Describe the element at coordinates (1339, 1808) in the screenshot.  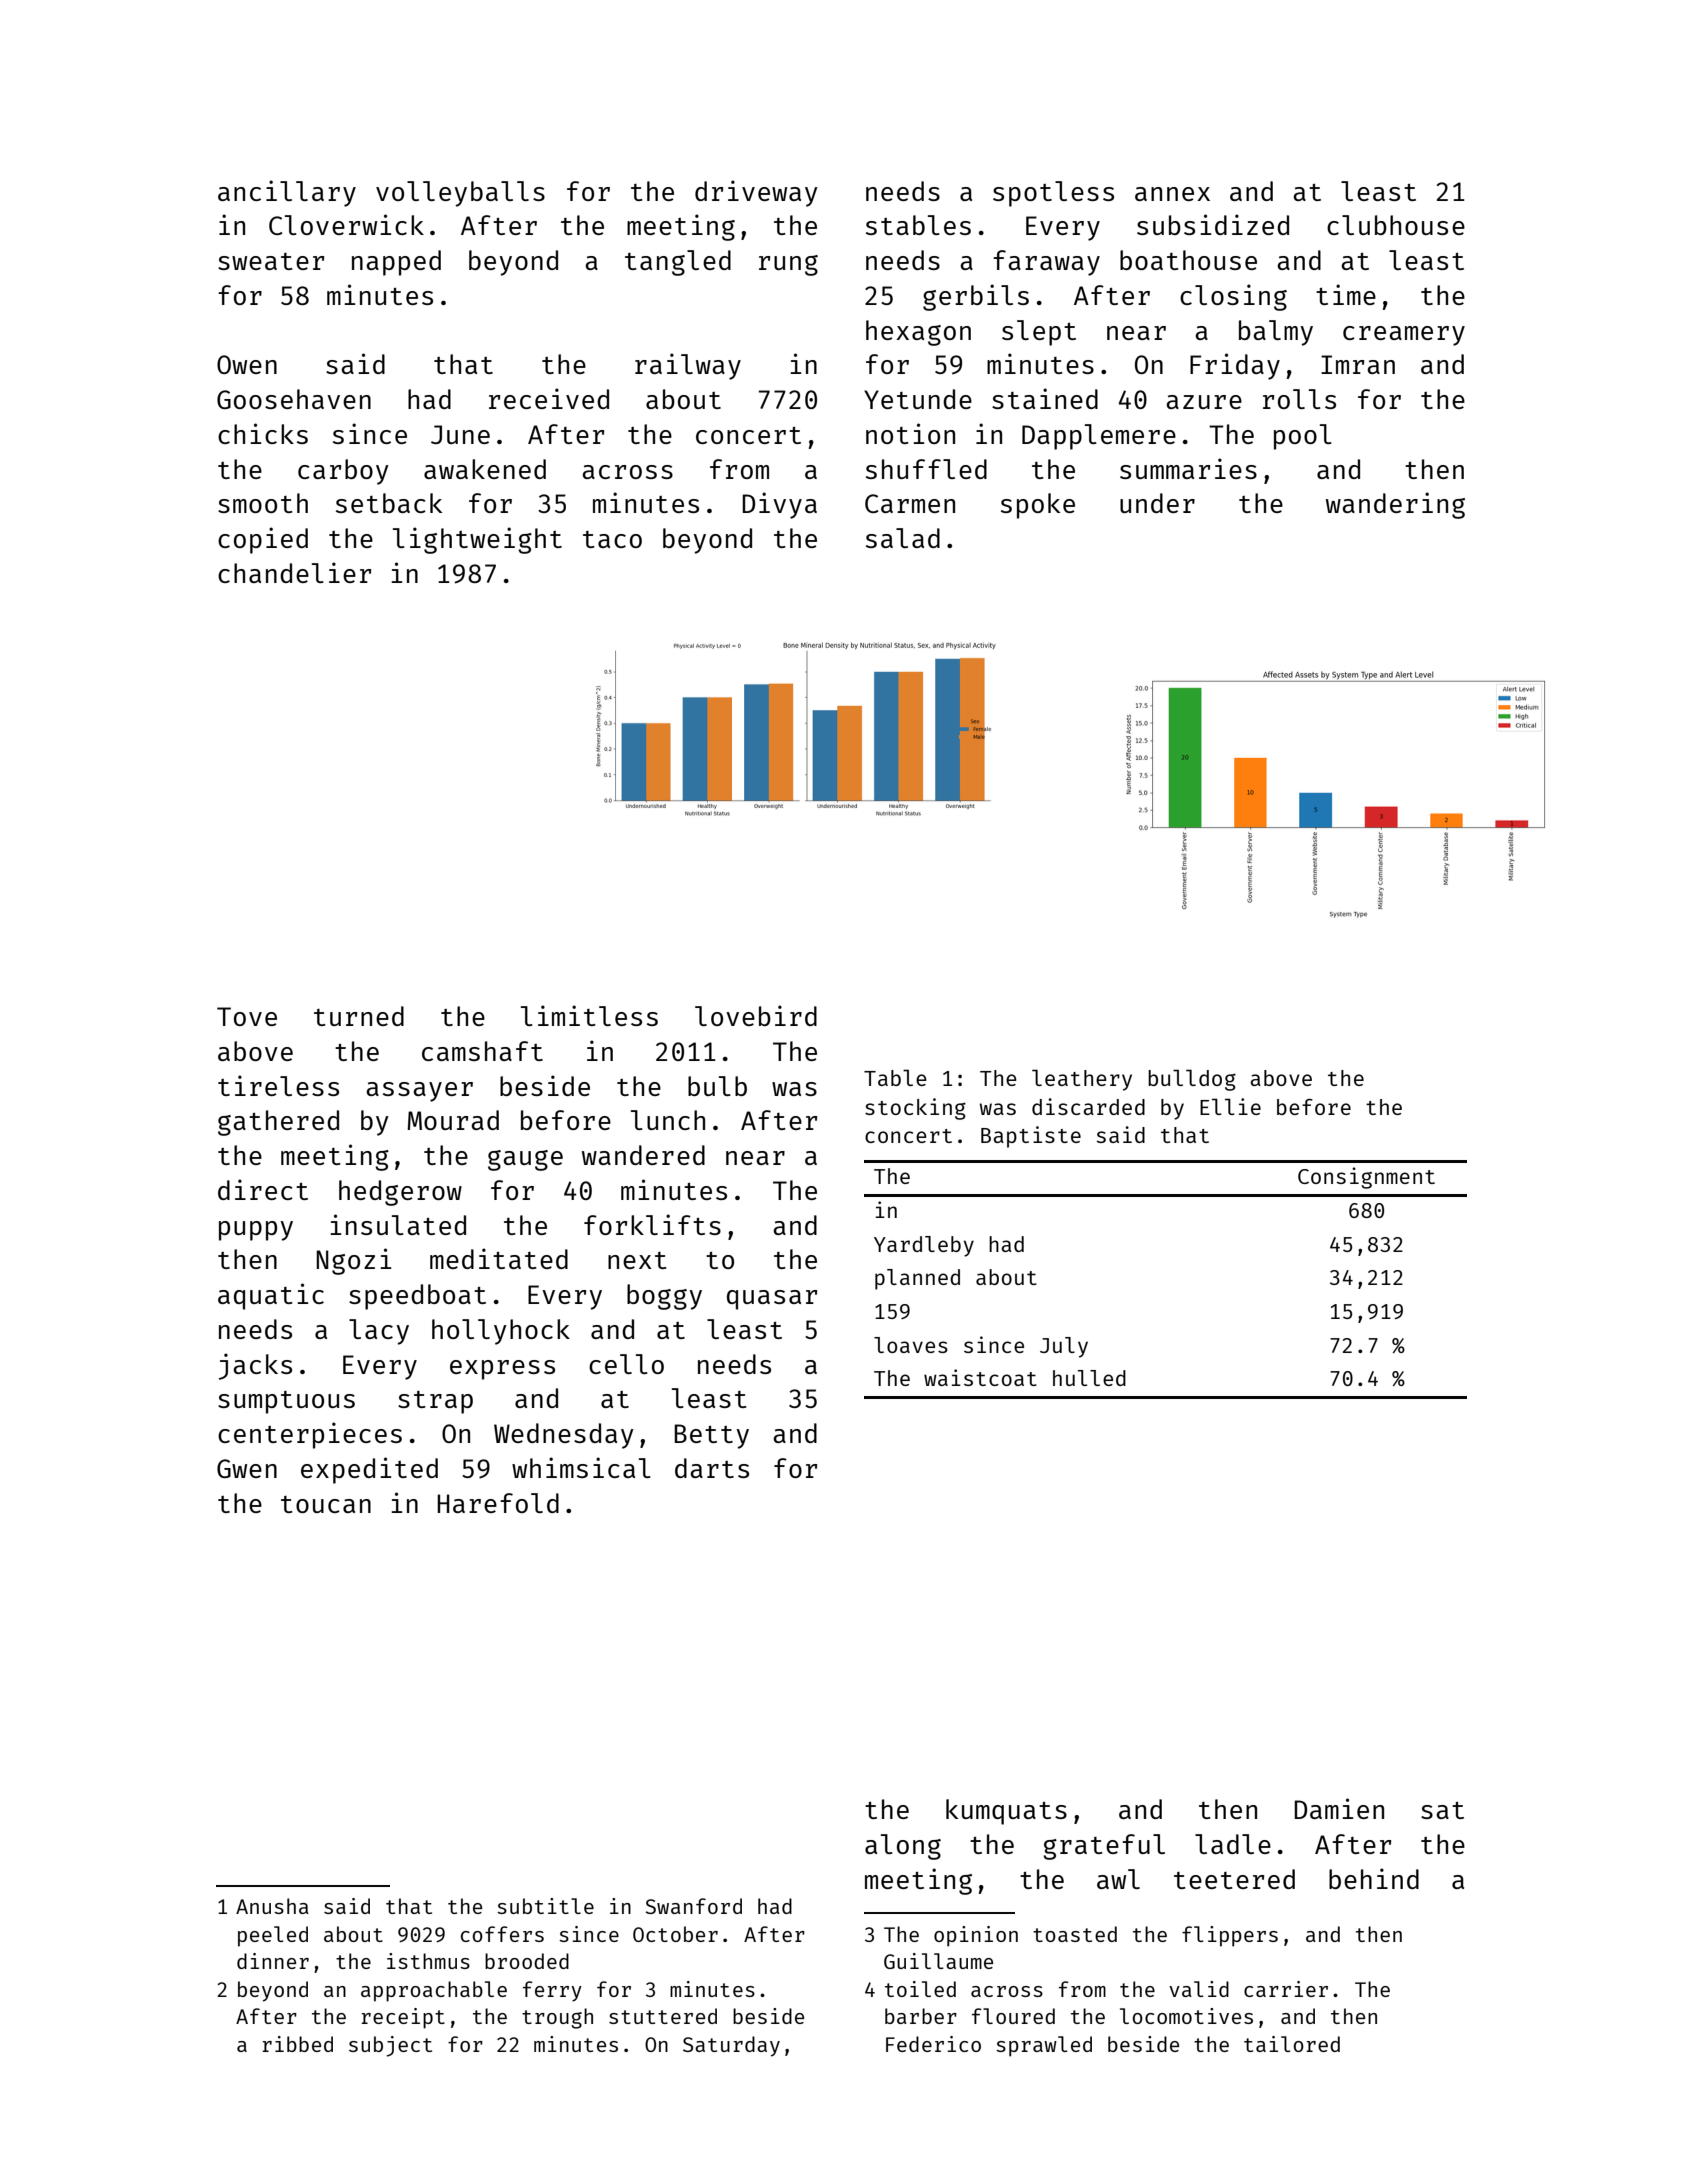
I see `Damien` at that location.
